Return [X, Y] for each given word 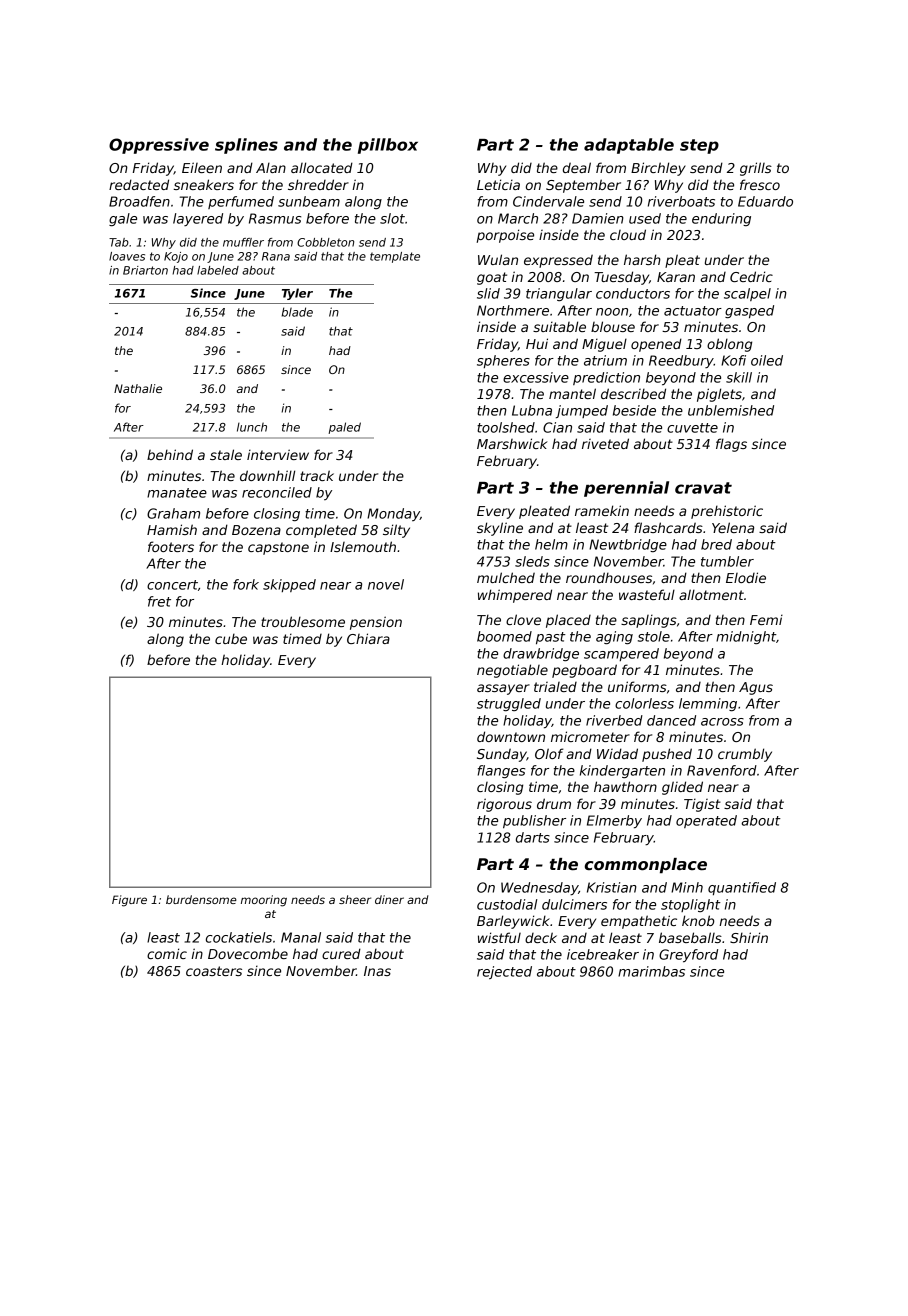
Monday [393, 514]
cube [231, 639]
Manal [301, 937]
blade [297, 312]
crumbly [745, 755]
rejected [504, 972]
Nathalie [138, 388]
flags [731, 445]
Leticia [498, 184]
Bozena [256, 530]
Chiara [368, 638]
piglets [719, 395]
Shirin [749, 937]
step [699, 146]
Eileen [202, 167]
